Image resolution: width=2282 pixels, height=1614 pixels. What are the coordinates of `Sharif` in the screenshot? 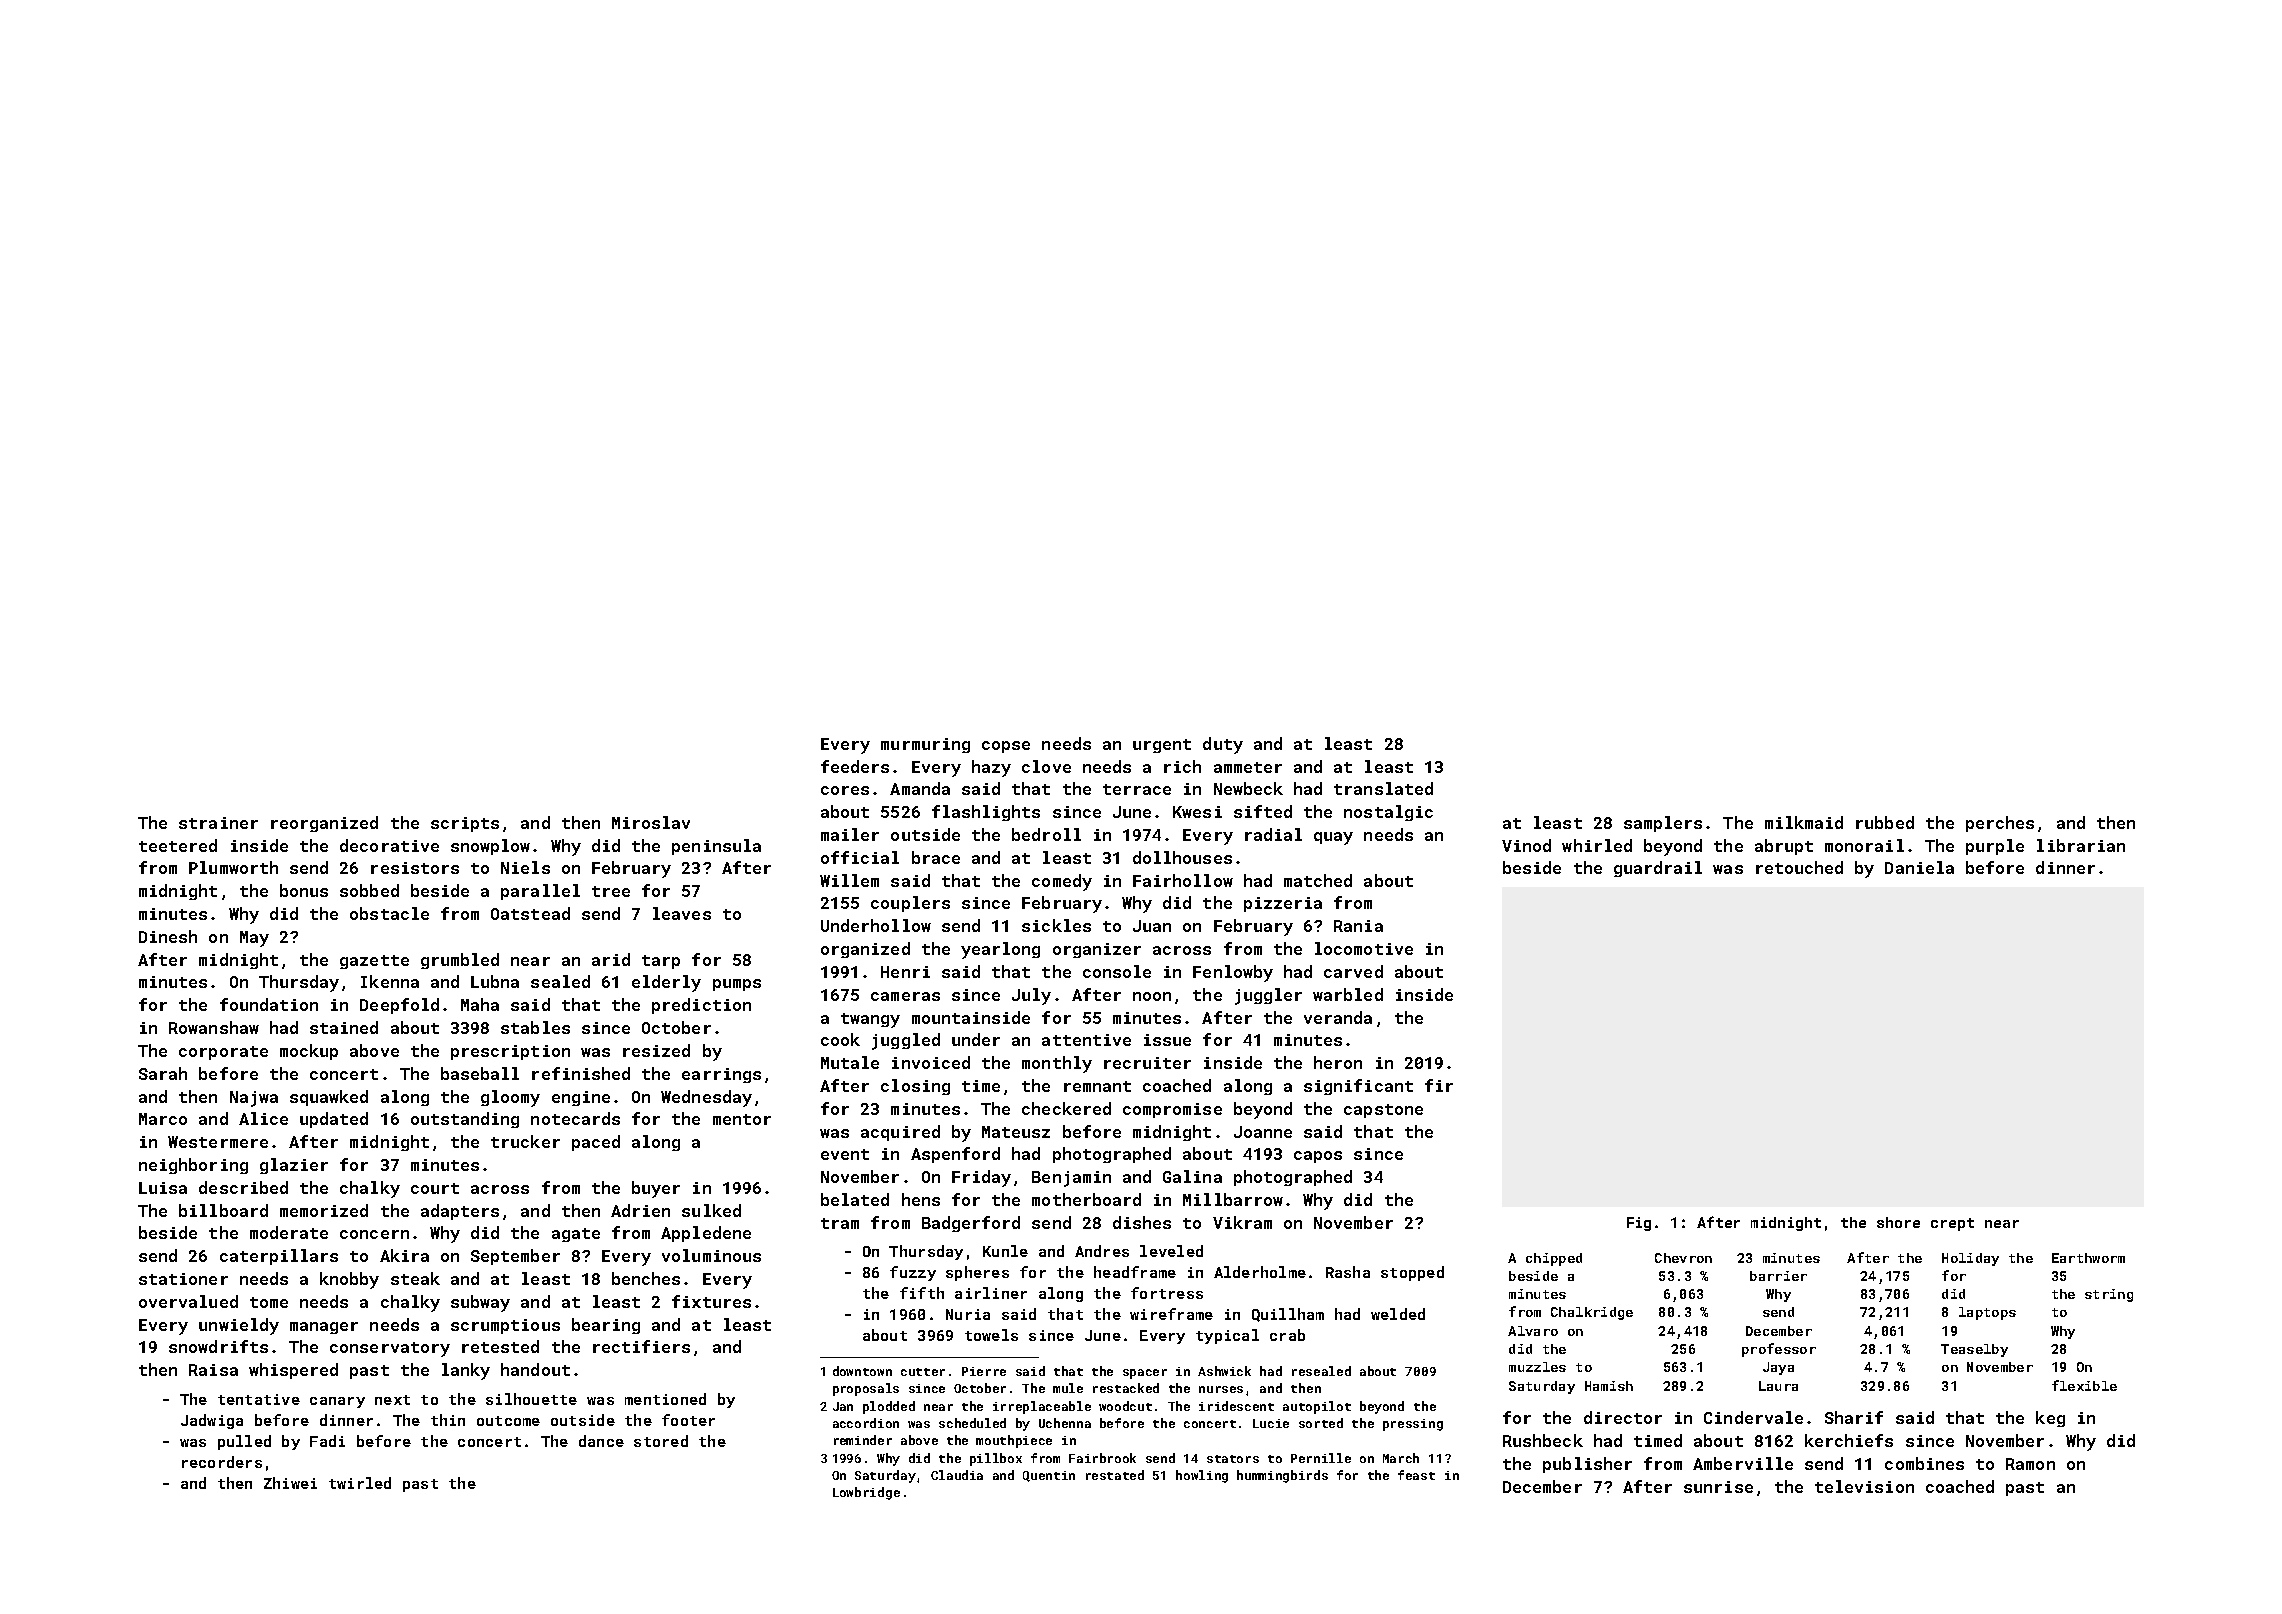 It's located at (1854, 1417).
